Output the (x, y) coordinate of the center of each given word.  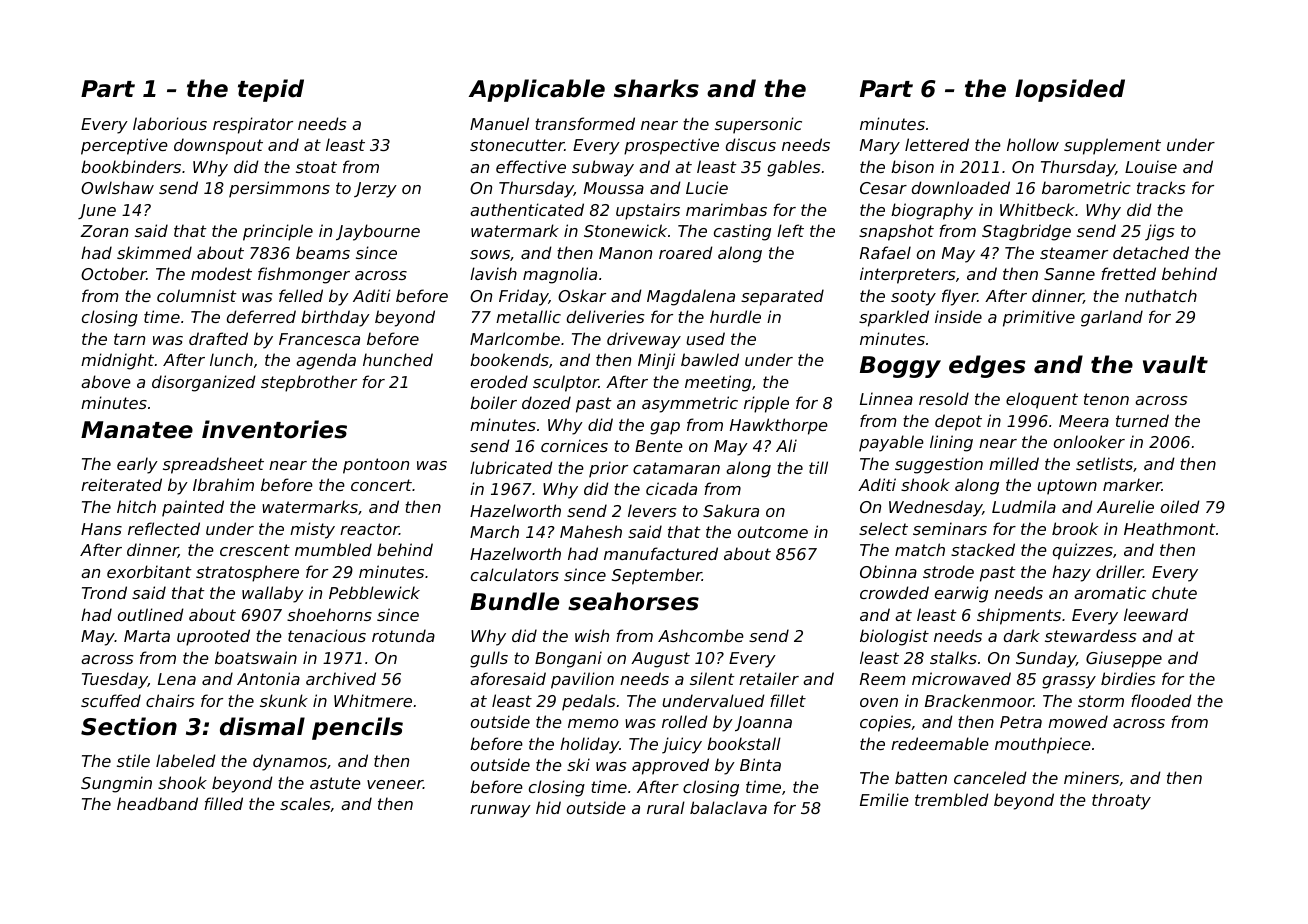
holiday (589, 745)
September (657, 576)
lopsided (1070, 90)
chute (1174, 592)
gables (793, 168)
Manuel (499, 123)
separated (782, 297)
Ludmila (1024, 506)
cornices (574, 445)
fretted (1128, 273)
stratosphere (247, 573)
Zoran (104, 231)
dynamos (290, 762)
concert (381, 485)
